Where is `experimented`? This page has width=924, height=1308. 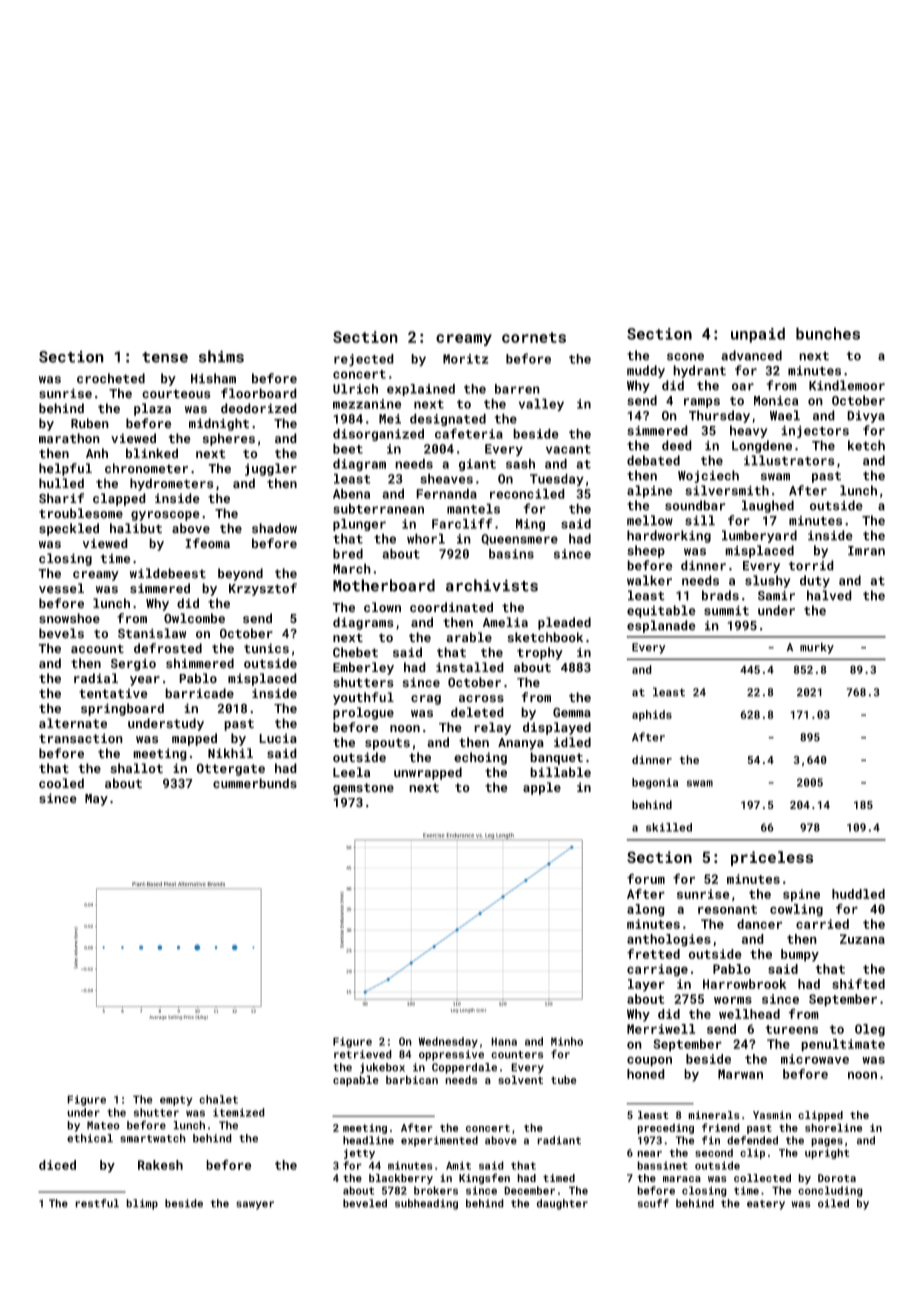
experimented is located at coordinates (439, 1141).
